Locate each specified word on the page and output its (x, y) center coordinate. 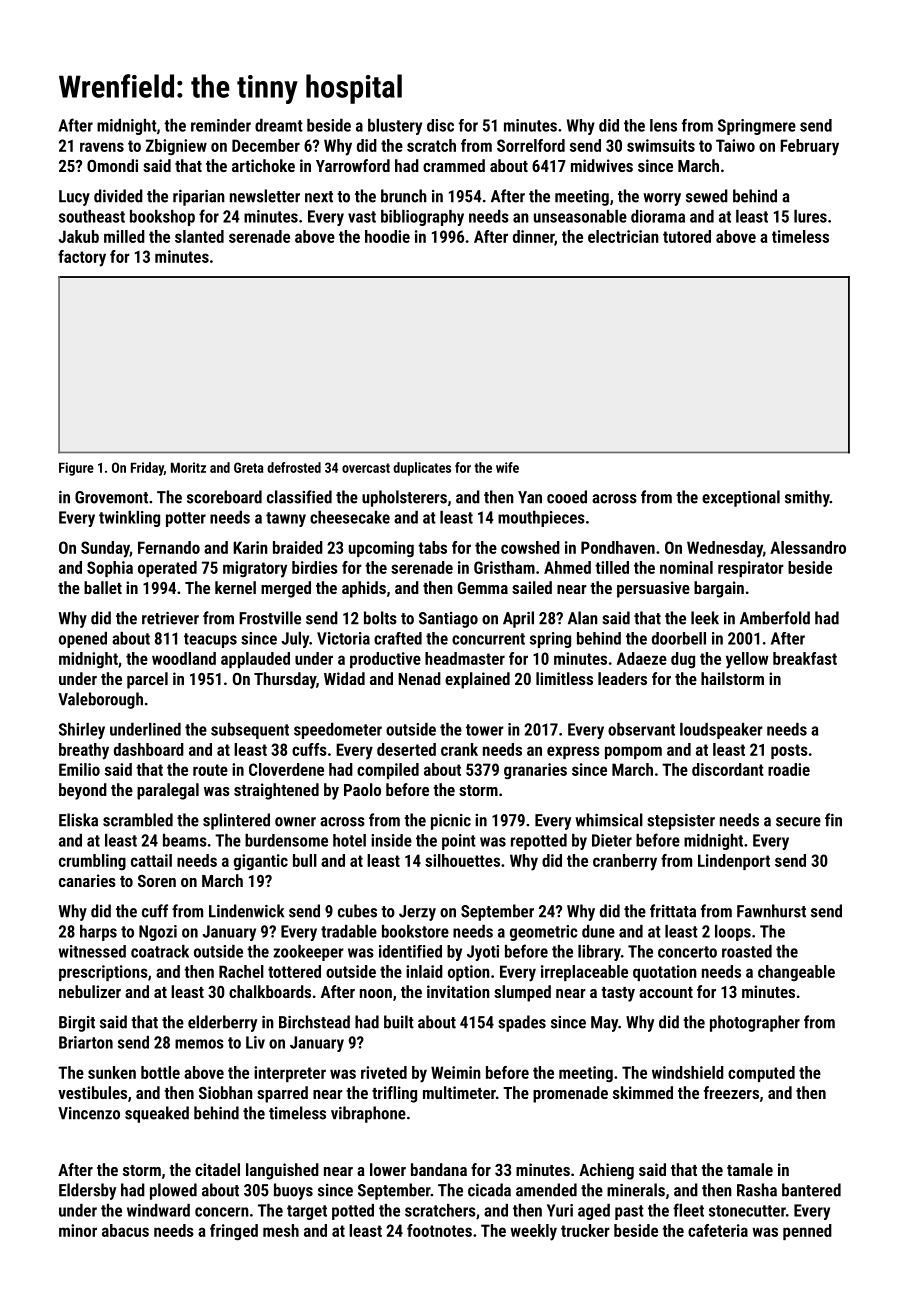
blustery (395, 127)
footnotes (439, 1230)
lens (663, 125)
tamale (750, 1169)
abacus (125, 1230)
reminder (221, 125)
